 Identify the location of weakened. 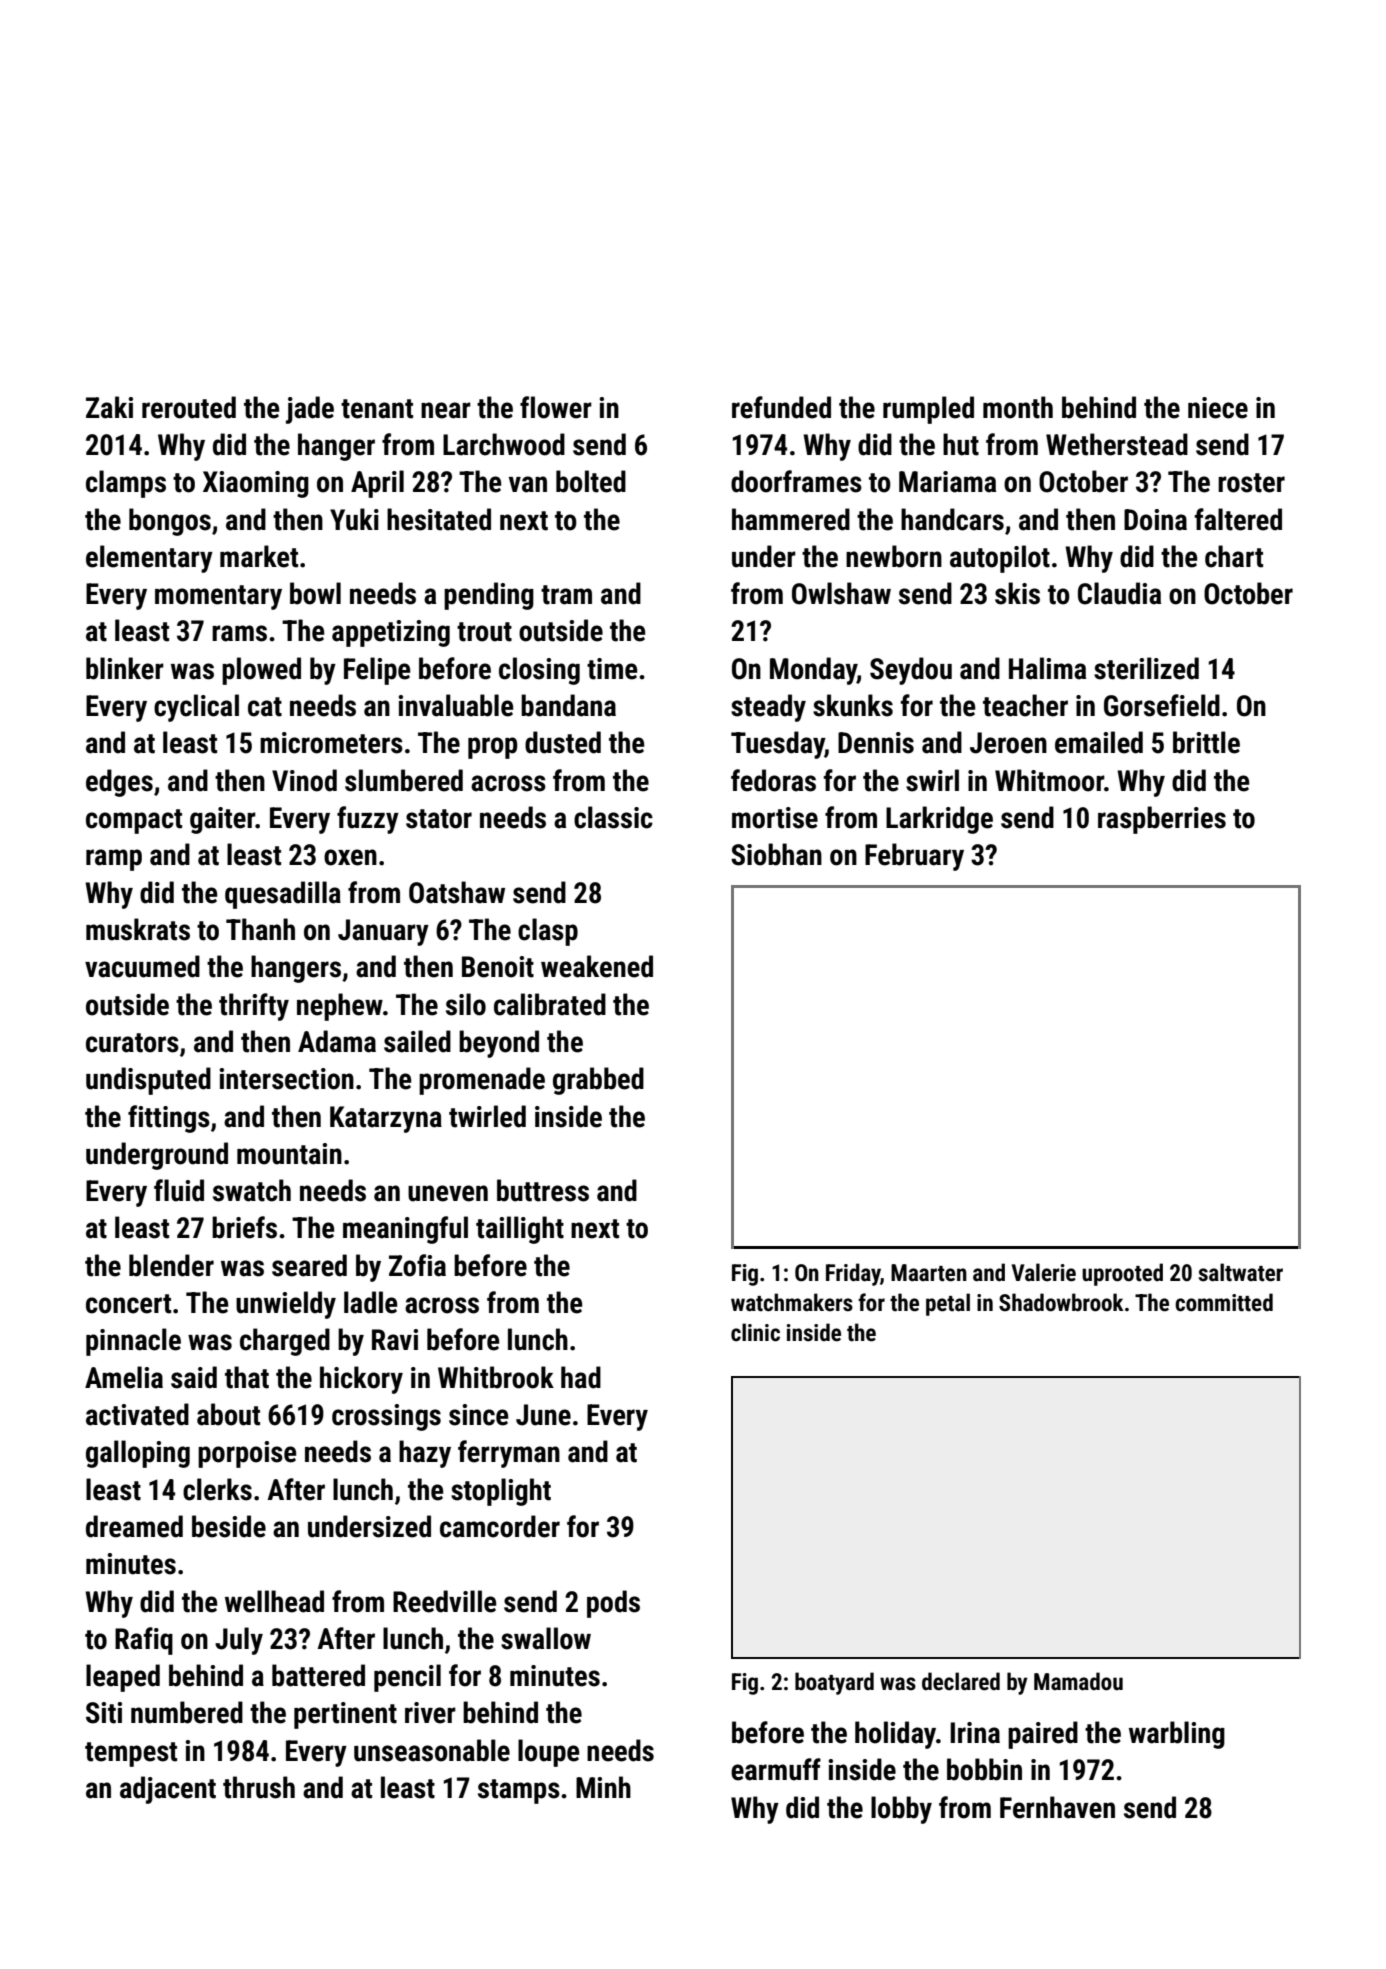
(597, 966).
